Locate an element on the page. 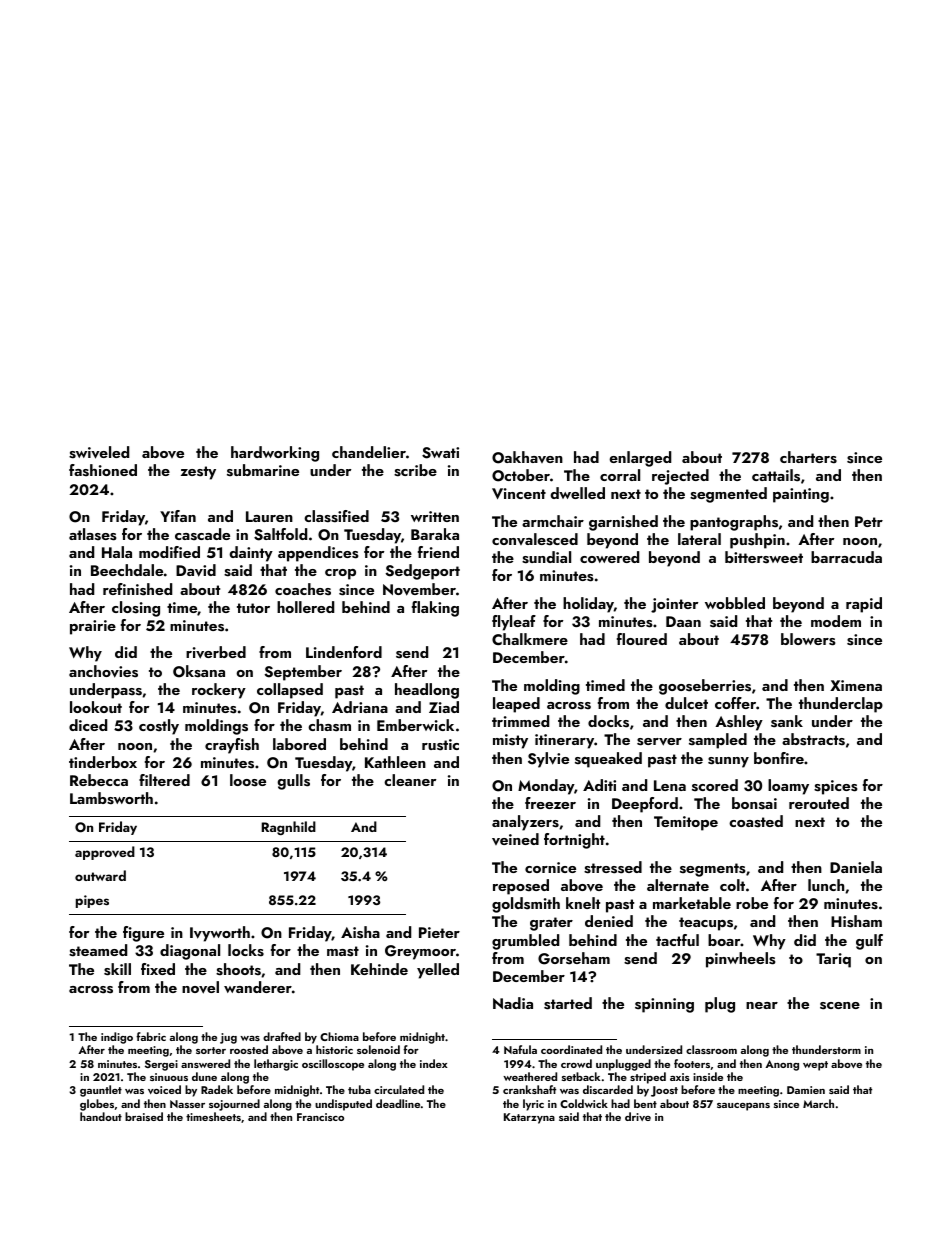 The image size is (952, 1233). Oakhaven is located at coordinates (527, 457).
